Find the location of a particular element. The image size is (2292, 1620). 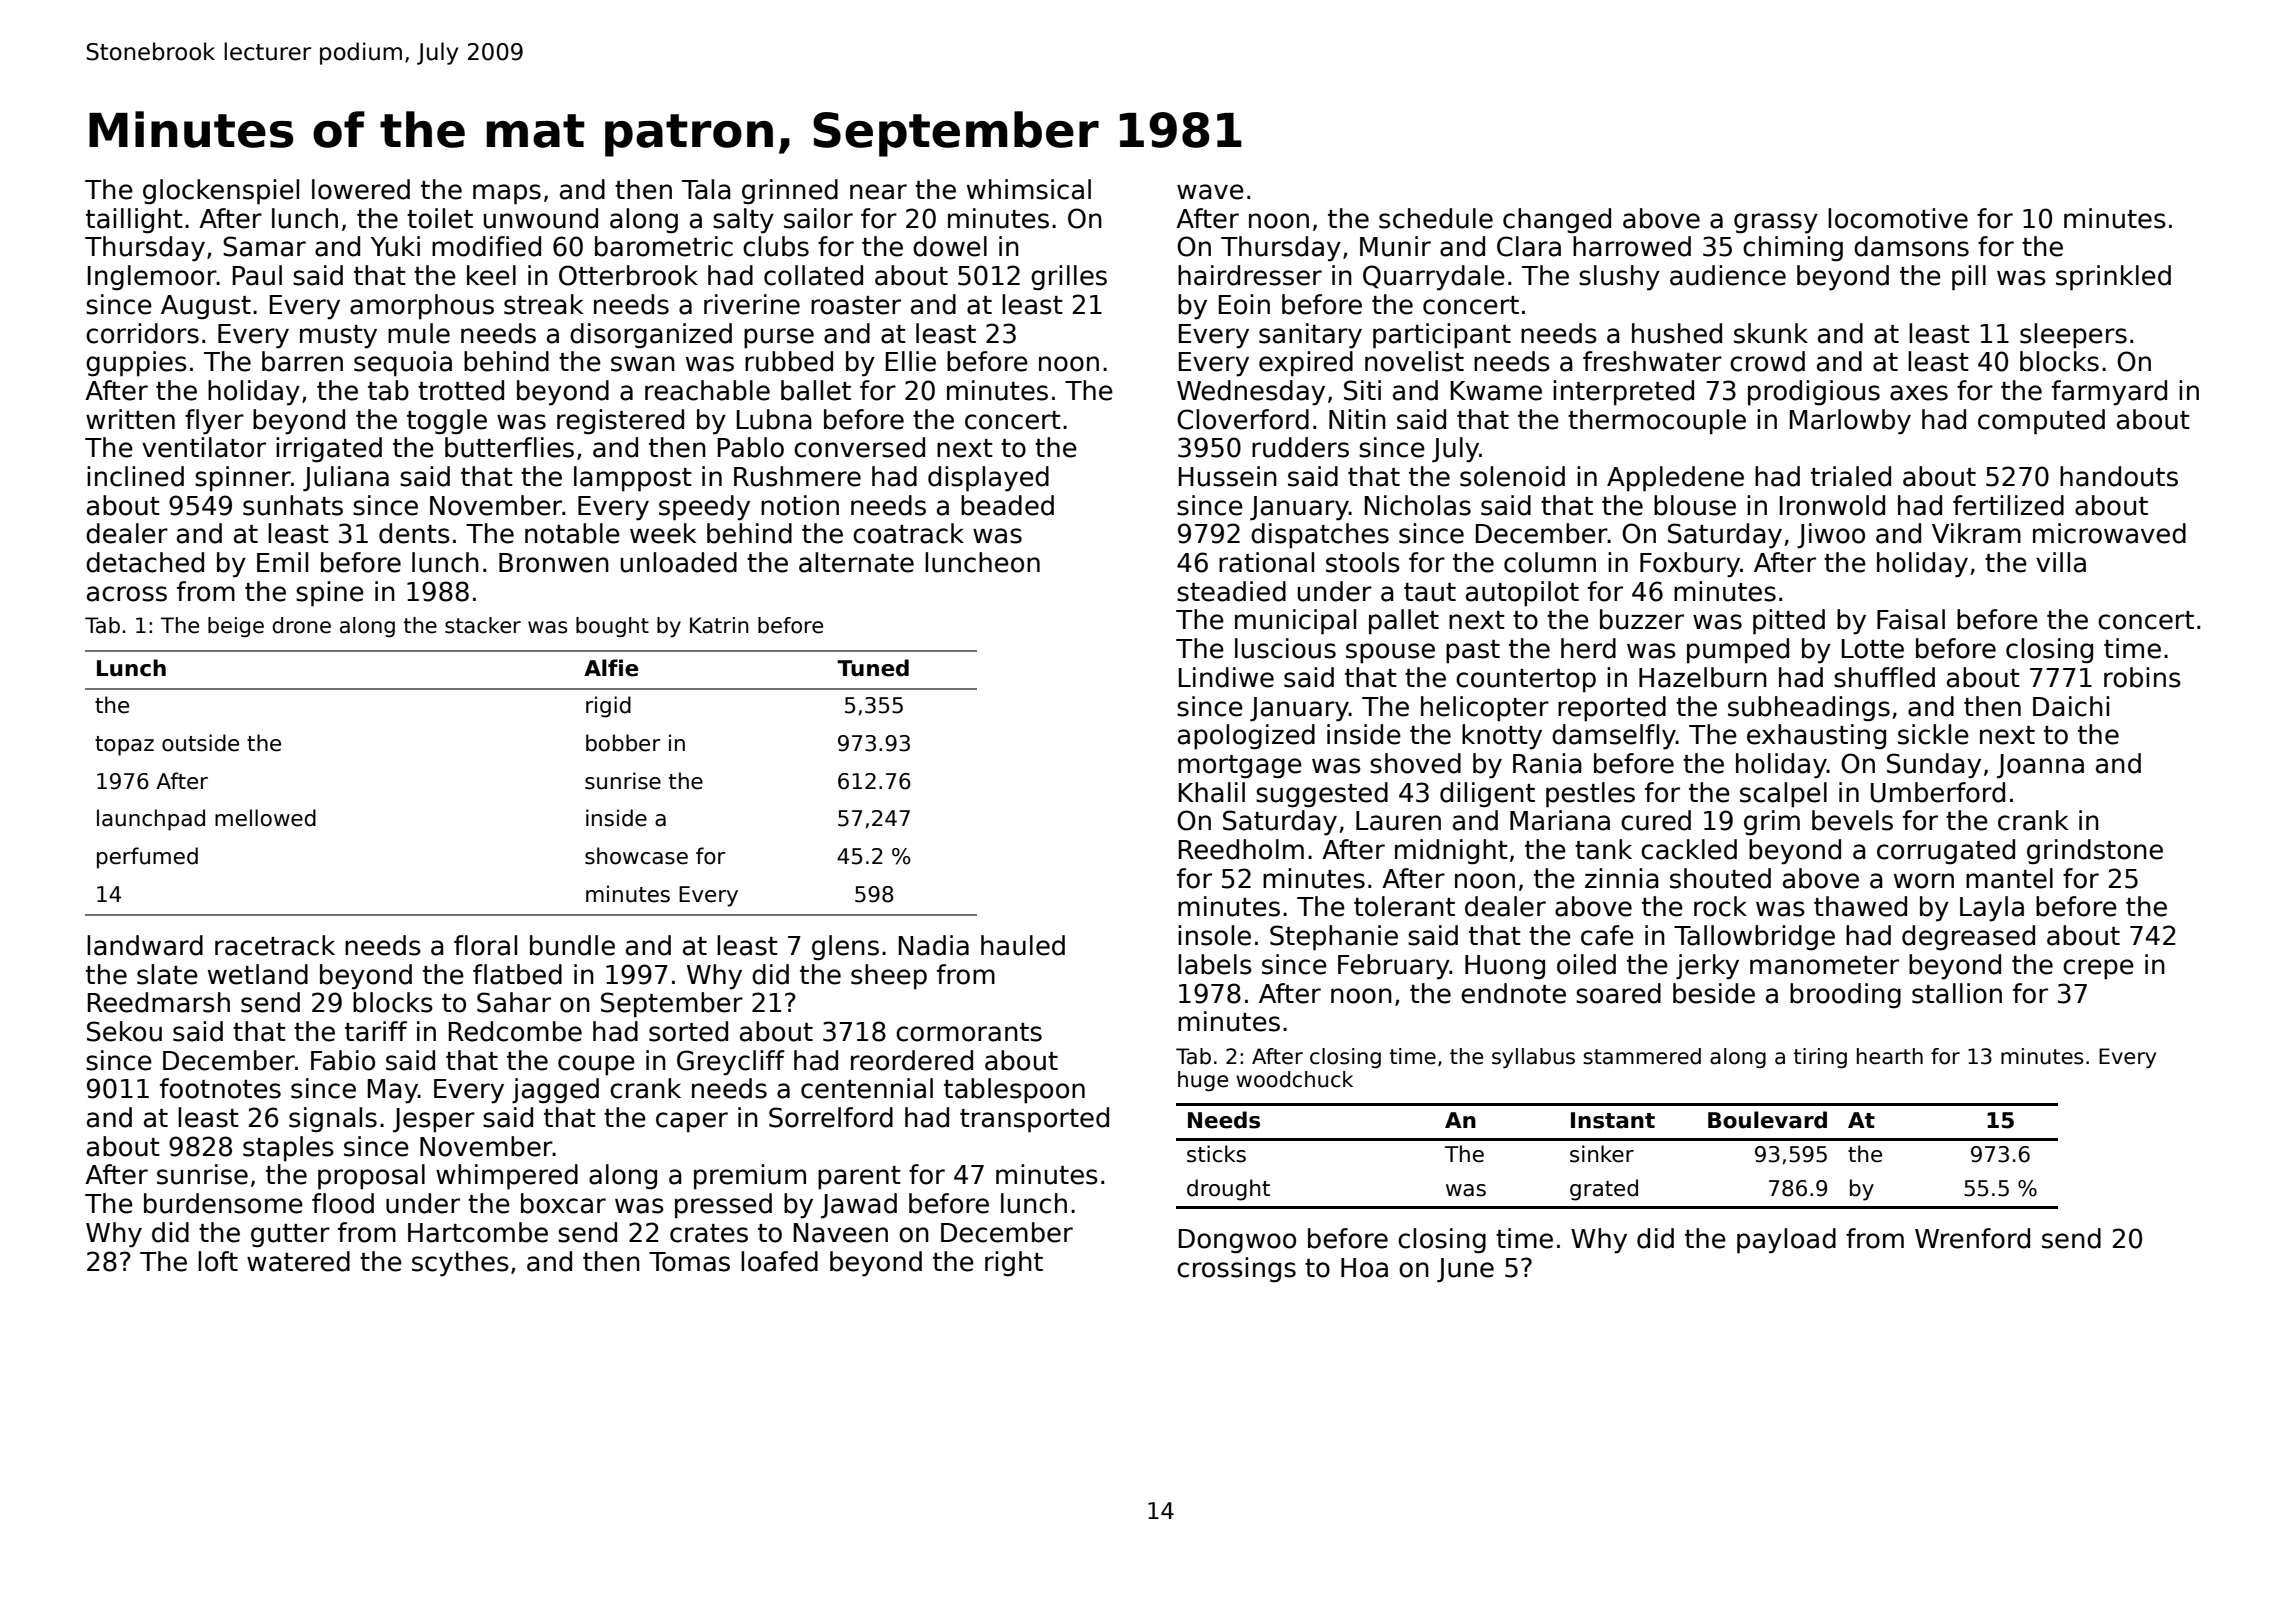

column is located at coordinates (1550, 562).
